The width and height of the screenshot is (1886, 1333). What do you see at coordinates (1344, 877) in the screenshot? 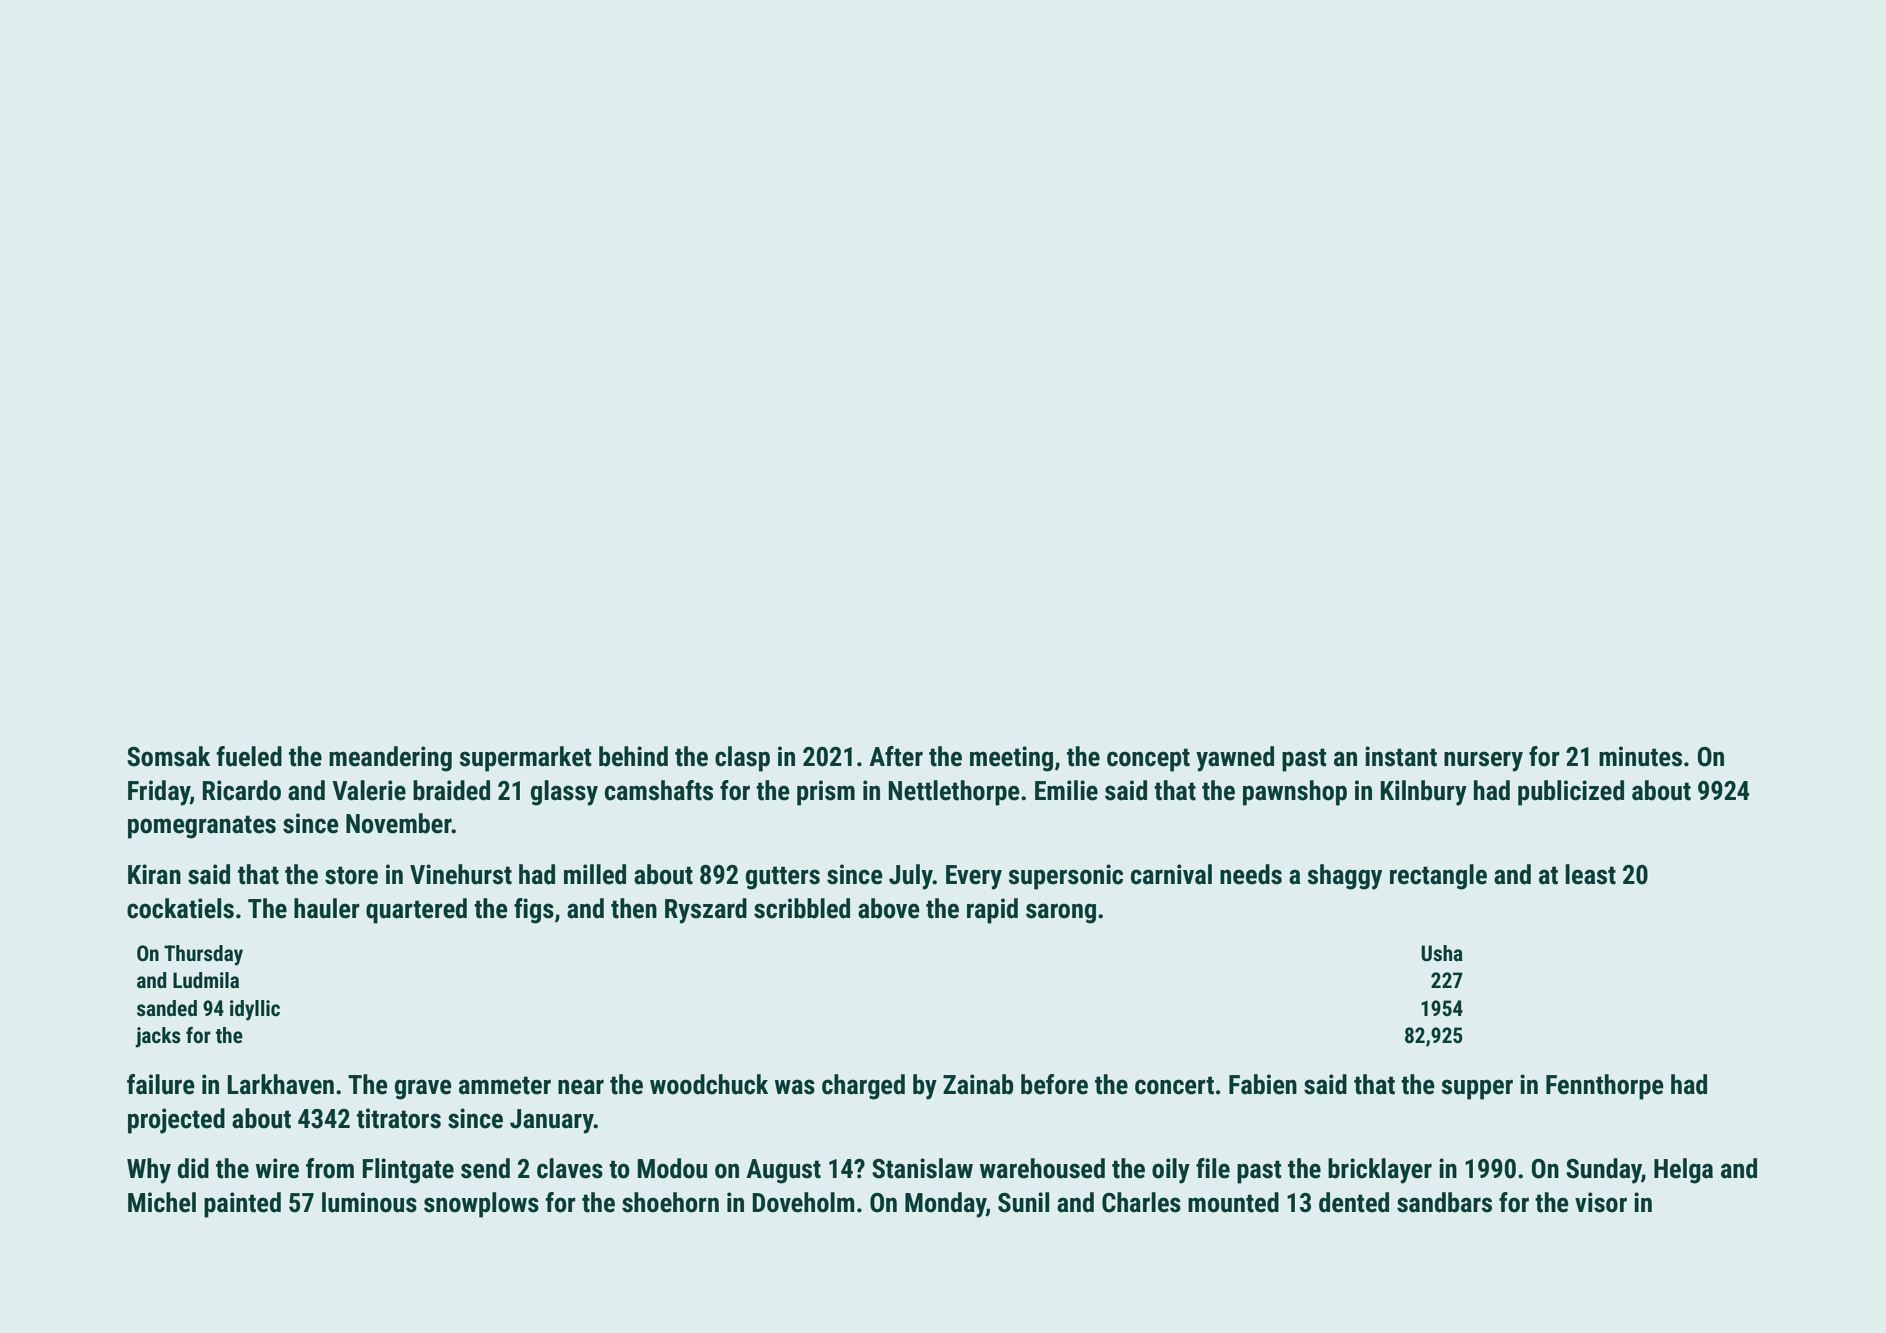
I see `shaggy` at bounding box center [1344, 877].
